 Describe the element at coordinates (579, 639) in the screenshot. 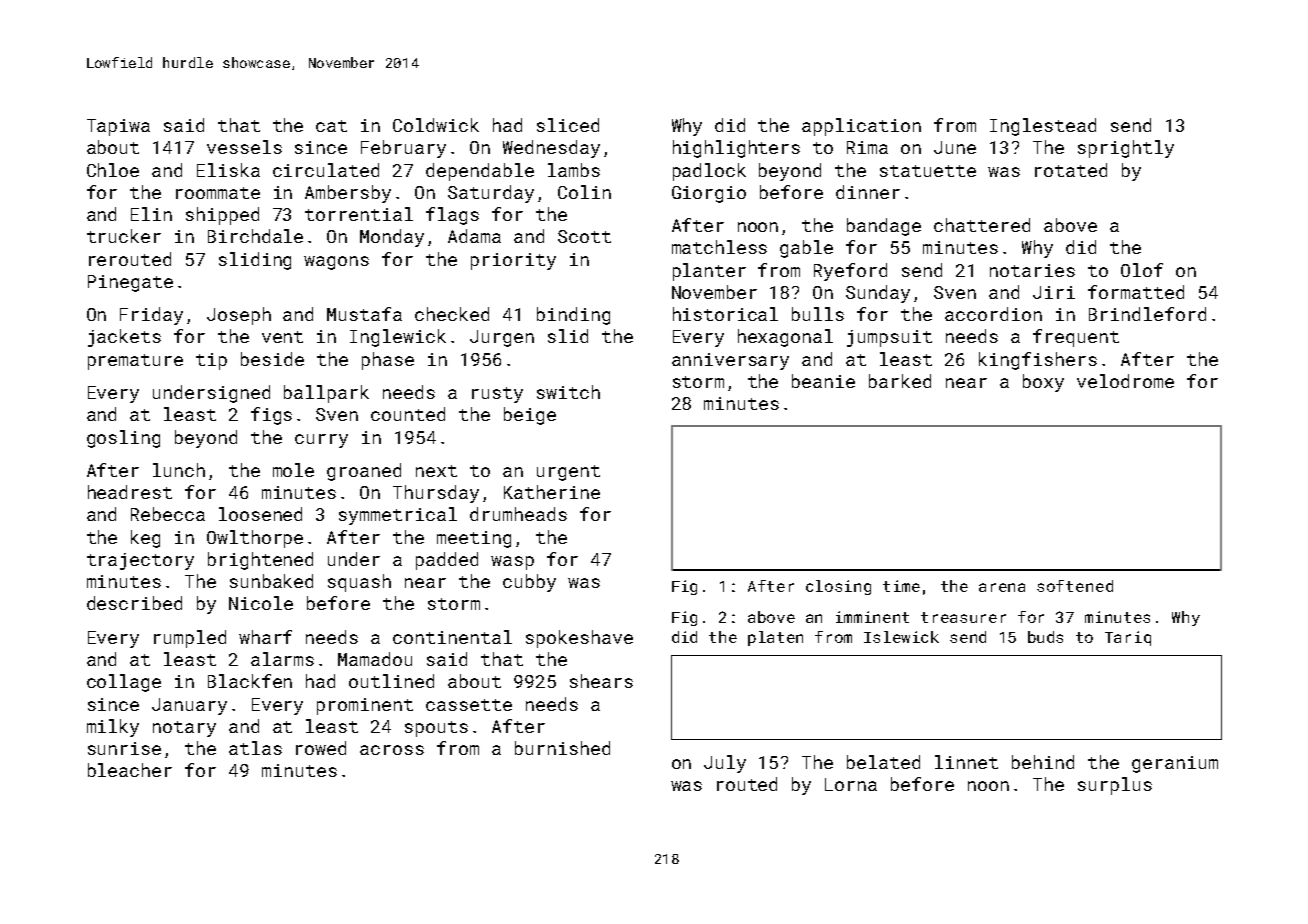

I see `spokeshave` at that location.
